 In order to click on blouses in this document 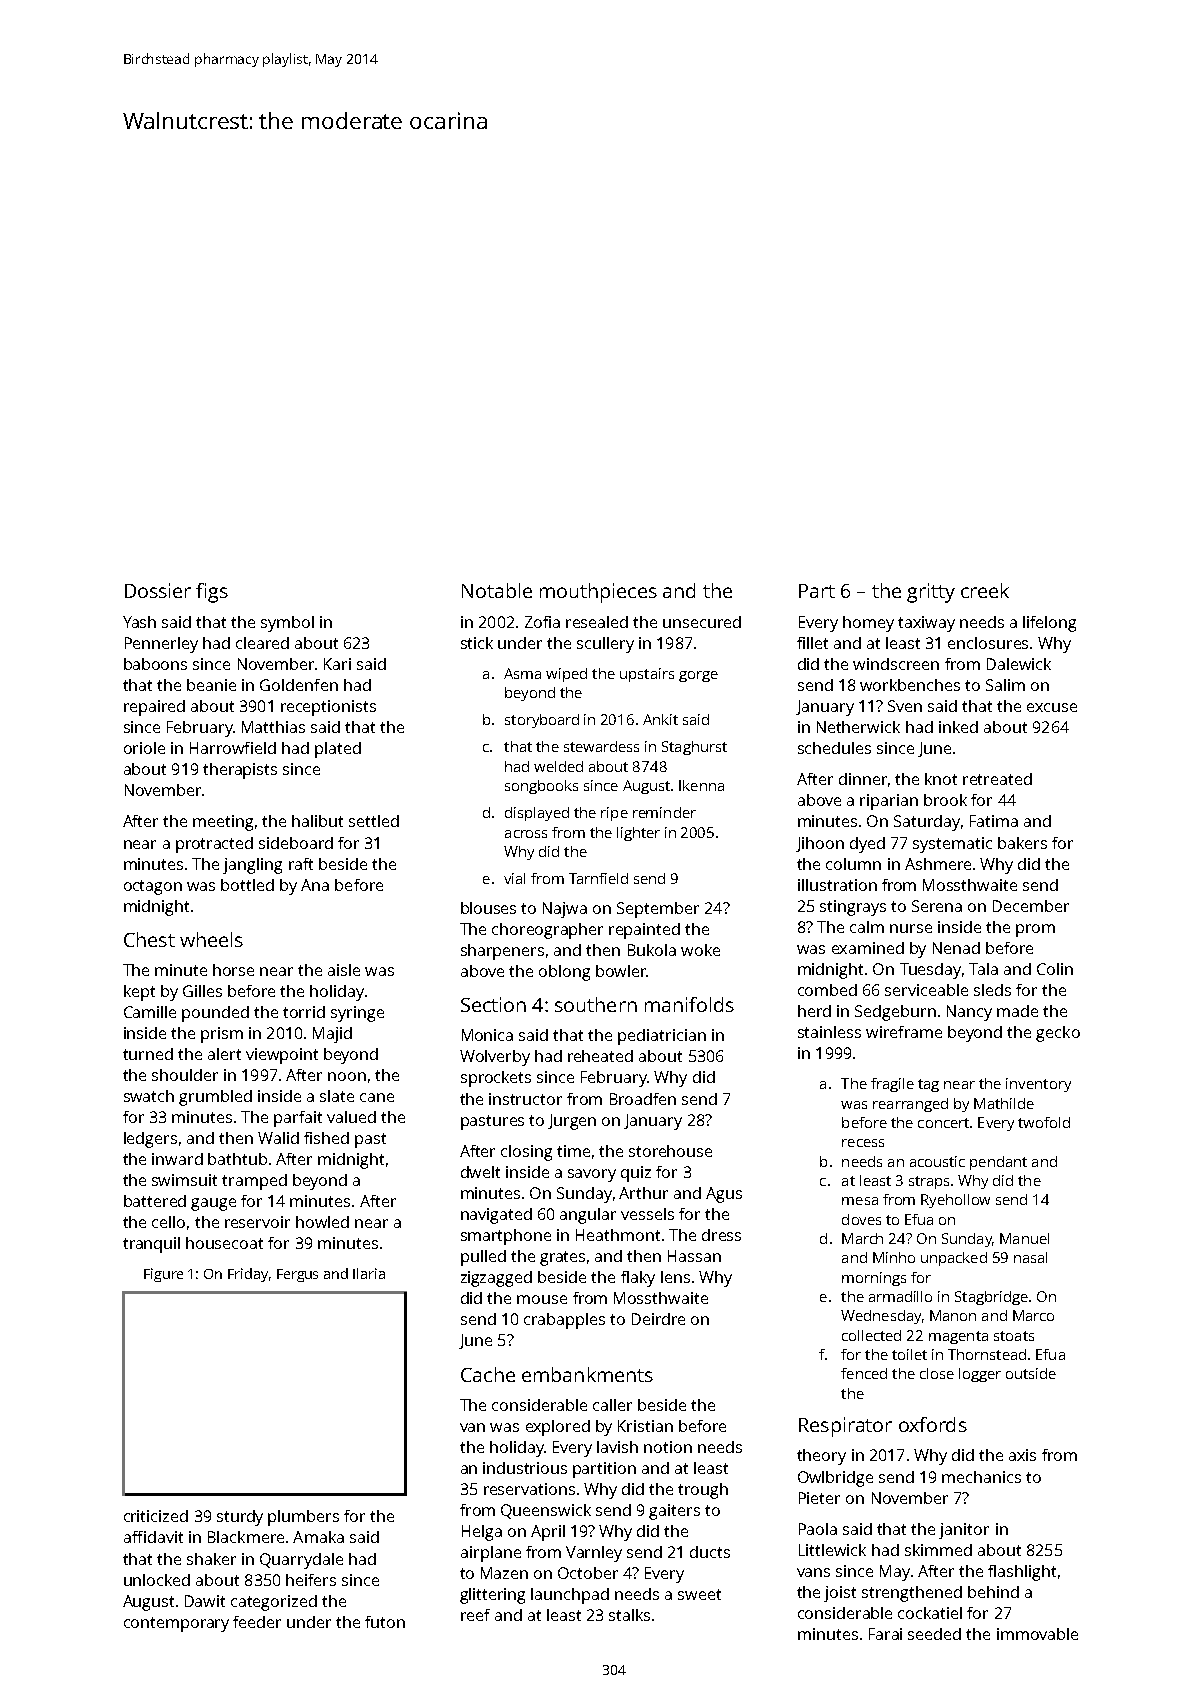, I will do `click(488, 908)`.
